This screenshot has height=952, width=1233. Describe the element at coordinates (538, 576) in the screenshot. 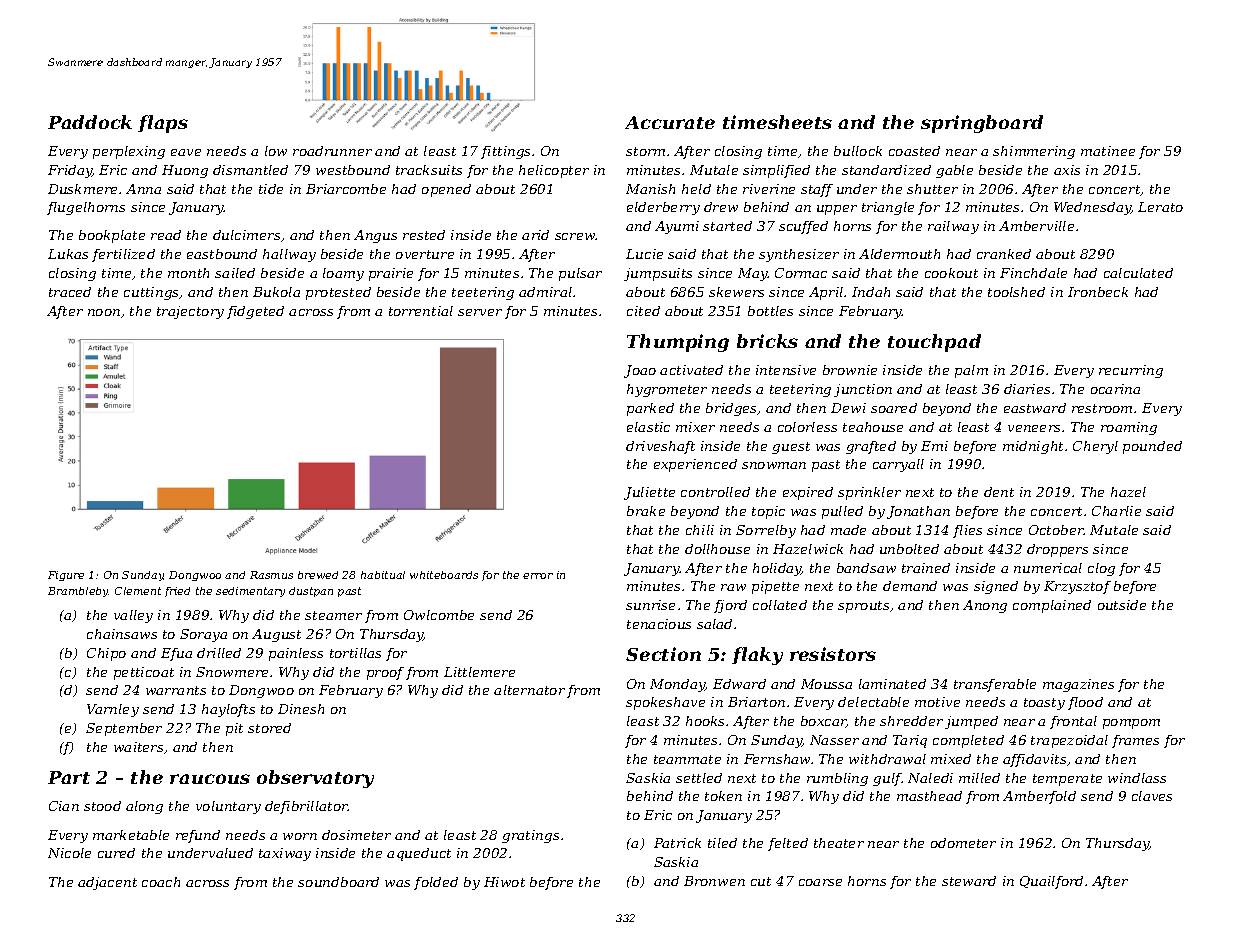

I see `error` at that location.
